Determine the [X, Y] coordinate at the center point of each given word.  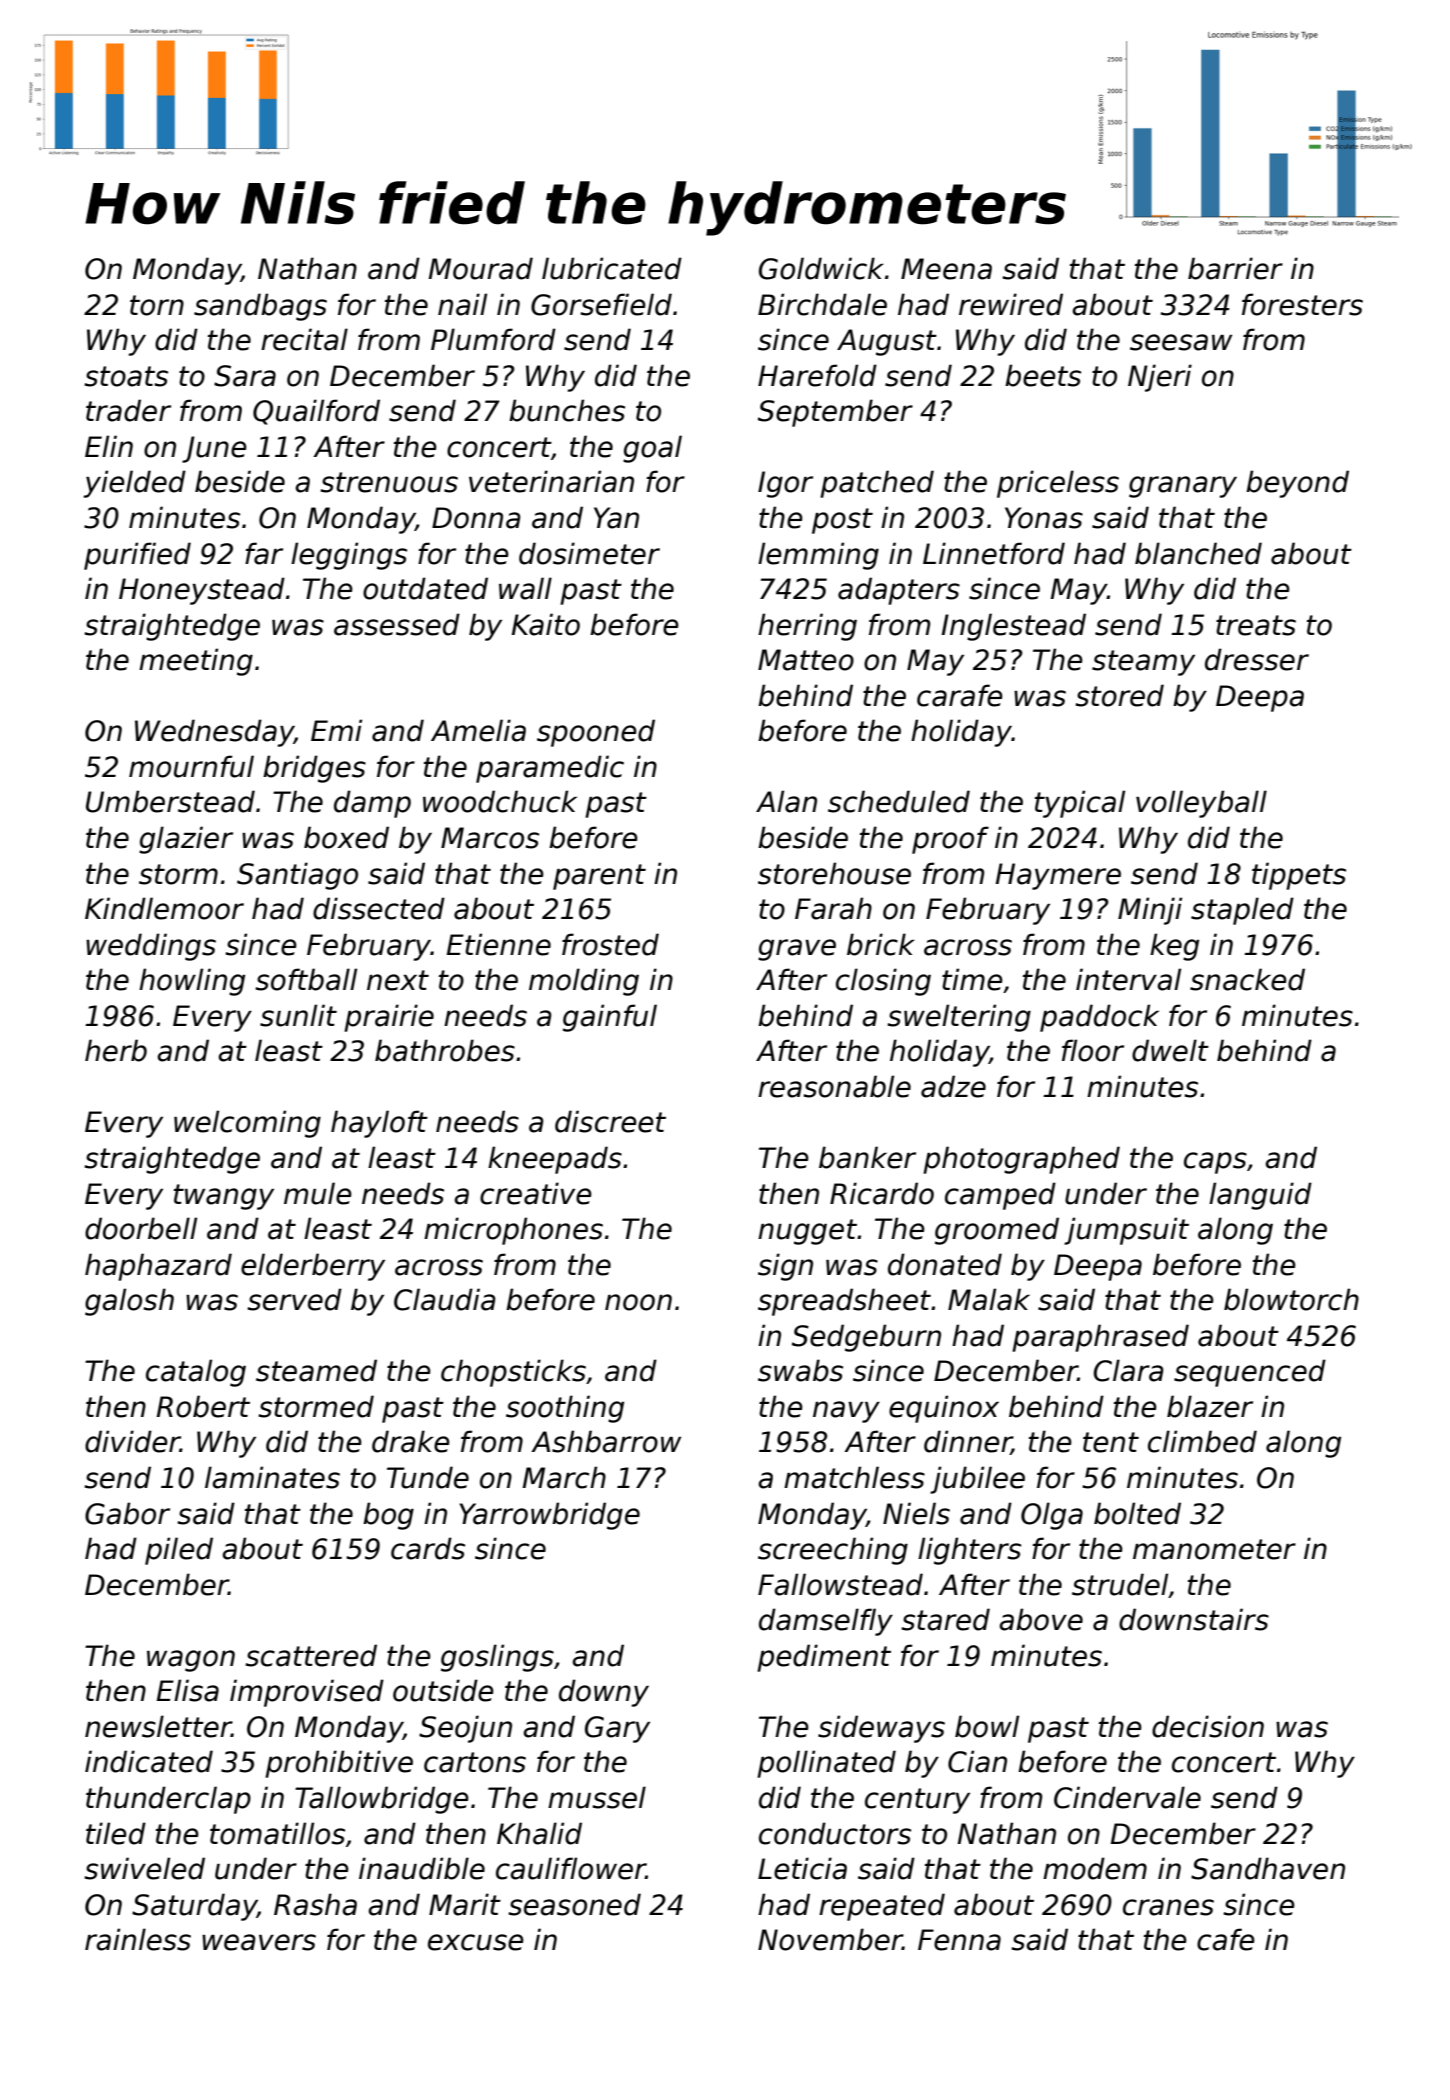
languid [1260, 1196]
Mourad [480, 268]
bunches [567, 410]
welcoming [247, 1124]
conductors [835, 1833]
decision [1208, 1726]
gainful [610, 1018]
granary [1183, 487]
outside [443, 1690]
